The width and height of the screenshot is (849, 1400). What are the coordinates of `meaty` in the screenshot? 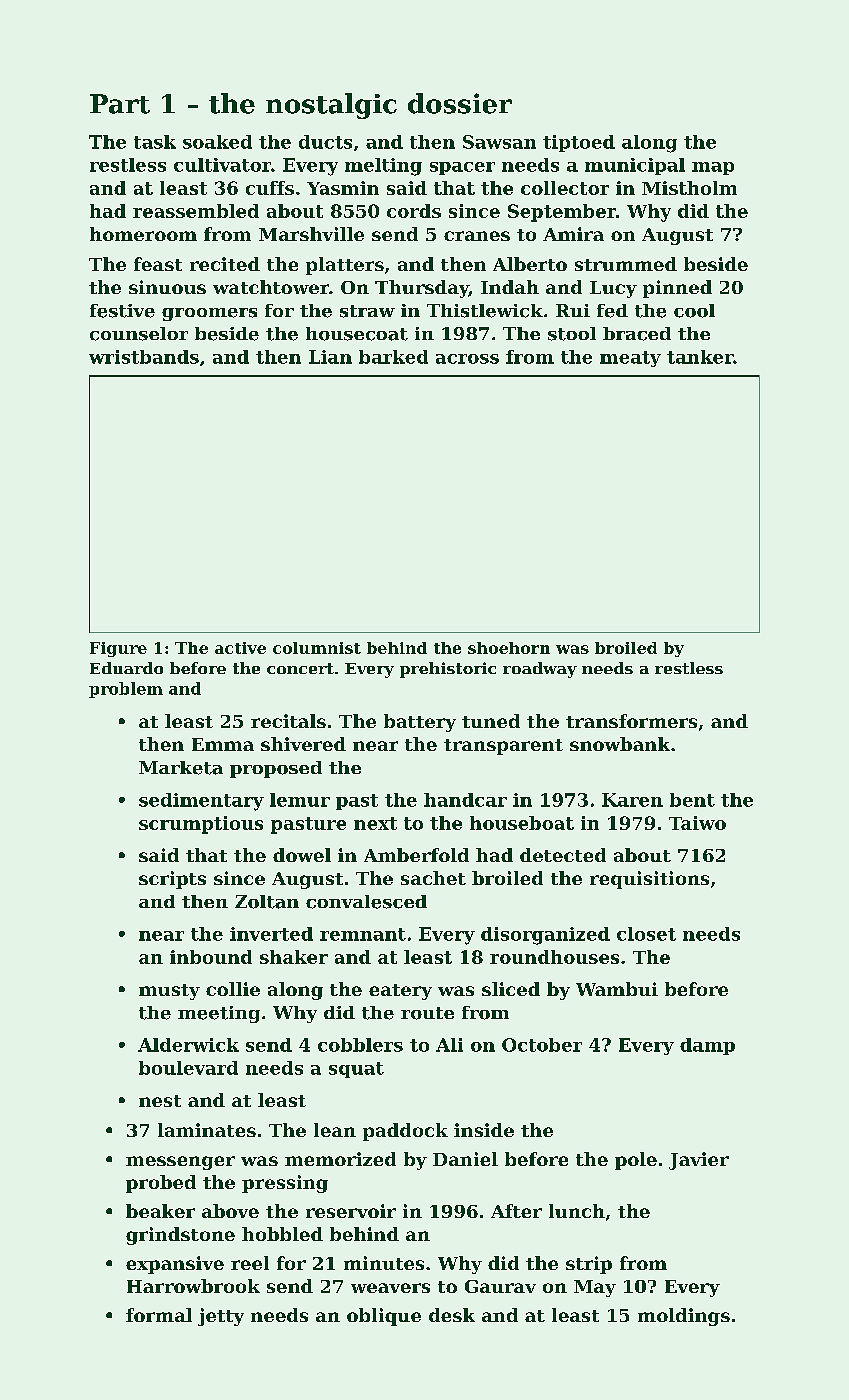 It's located at (630, 359).
